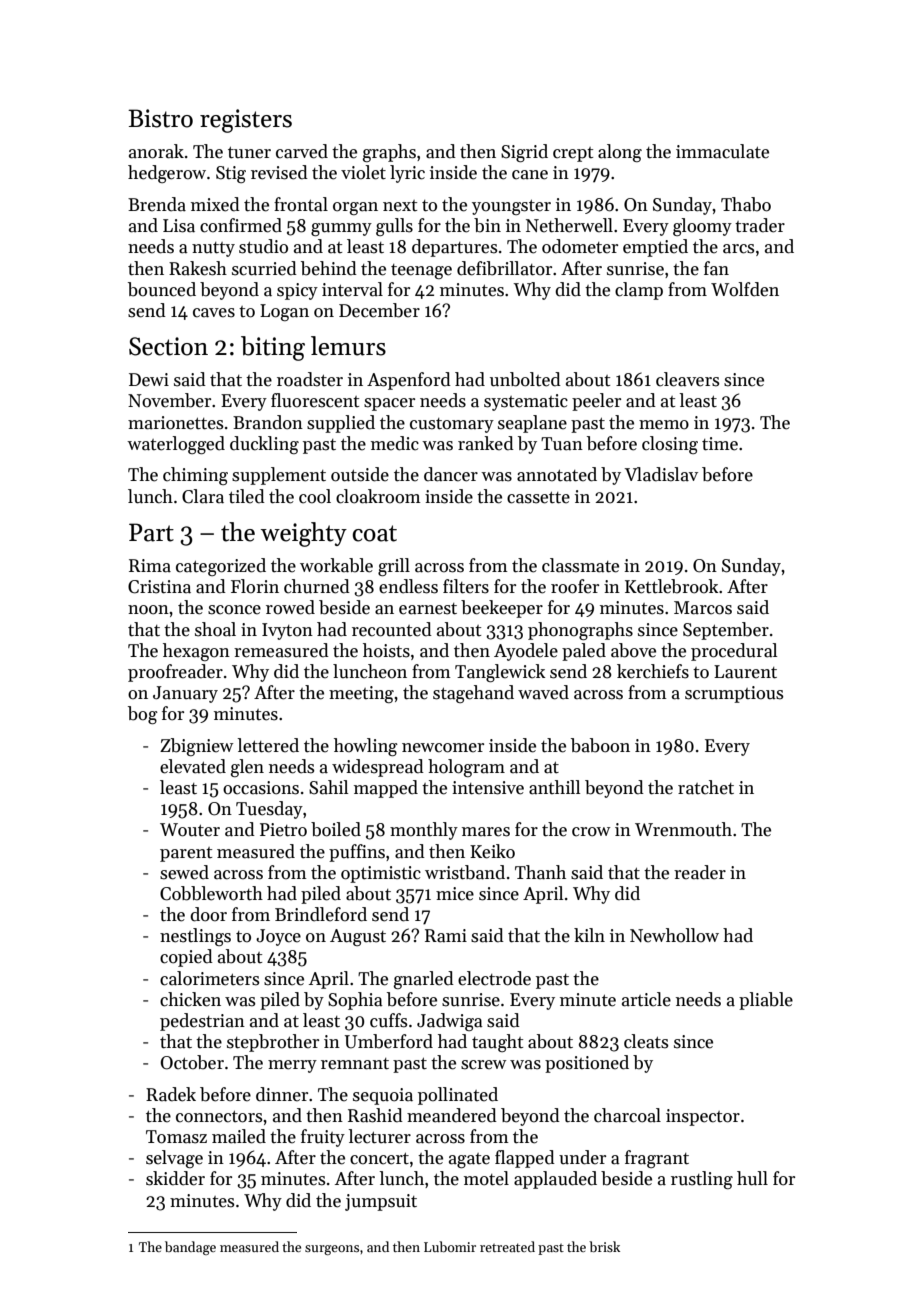 The image size is (924, 1314). I want to click on hull, so click(752, 1178).
